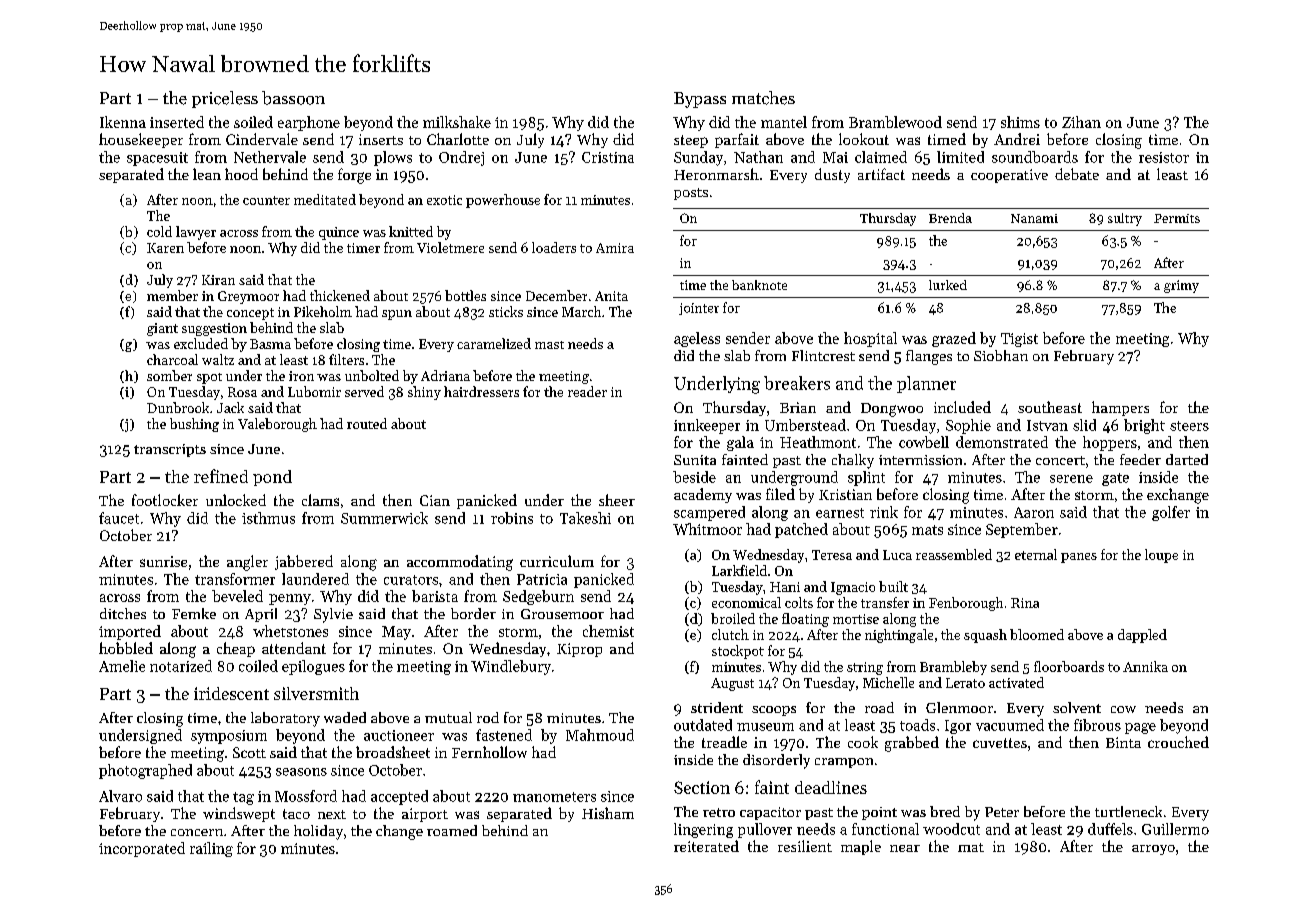 The height and width of the screenshot is (924, 1308). Describe the element at coordinates (707, 529) in the screenshot. I see `Whitmoor` at that location.
